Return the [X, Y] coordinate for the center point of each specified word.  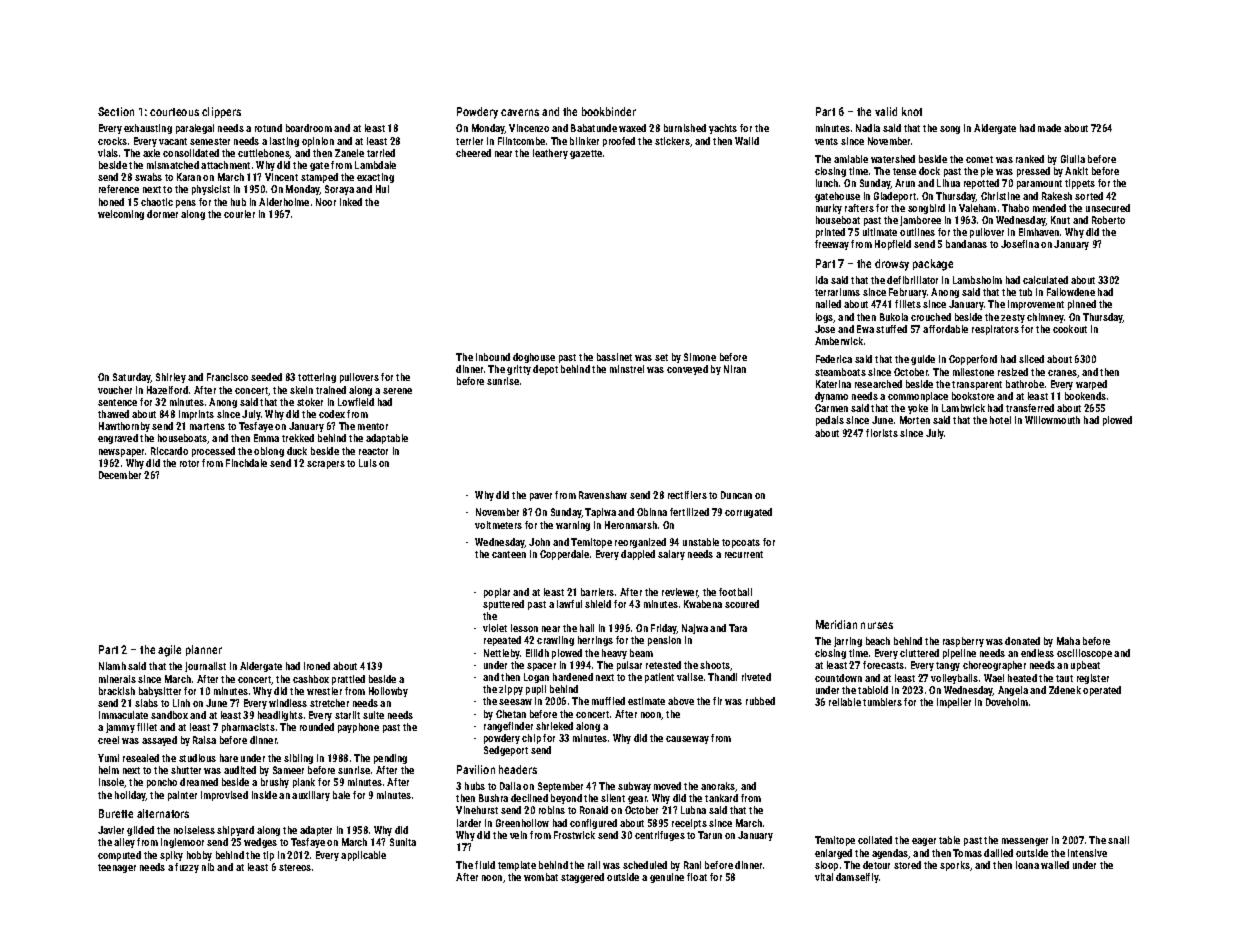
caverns [520, 112]
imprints [196, 415]
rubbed [760, 701]
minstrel [627, 369]
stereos [295, 867]
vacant [173, 141]
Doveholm [1007, 702]
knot [912, 111]
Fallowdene [1071, 292]
